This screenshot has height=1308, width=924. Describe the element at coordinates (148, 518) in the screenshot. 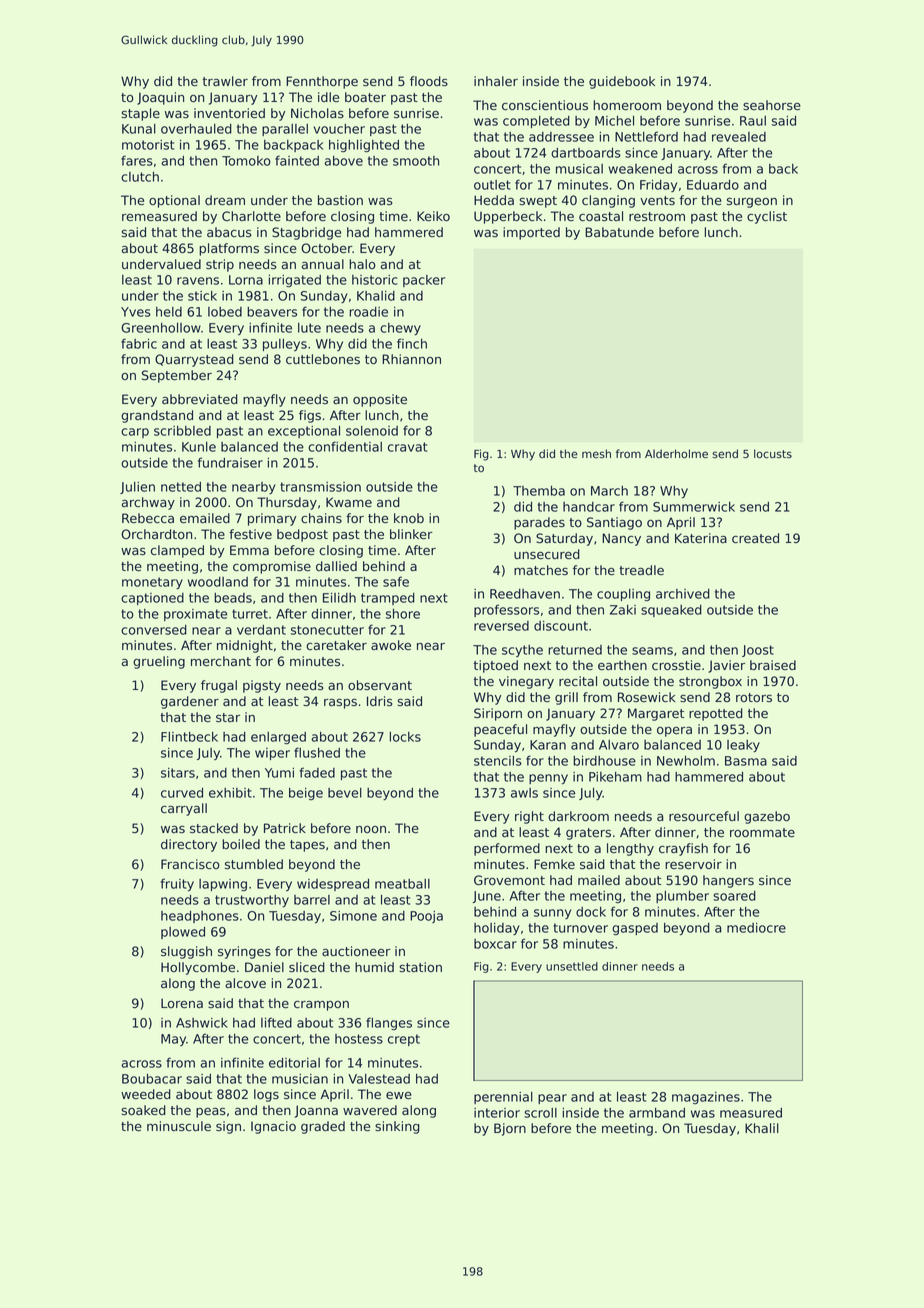

I see `Rebecca` at that location.
